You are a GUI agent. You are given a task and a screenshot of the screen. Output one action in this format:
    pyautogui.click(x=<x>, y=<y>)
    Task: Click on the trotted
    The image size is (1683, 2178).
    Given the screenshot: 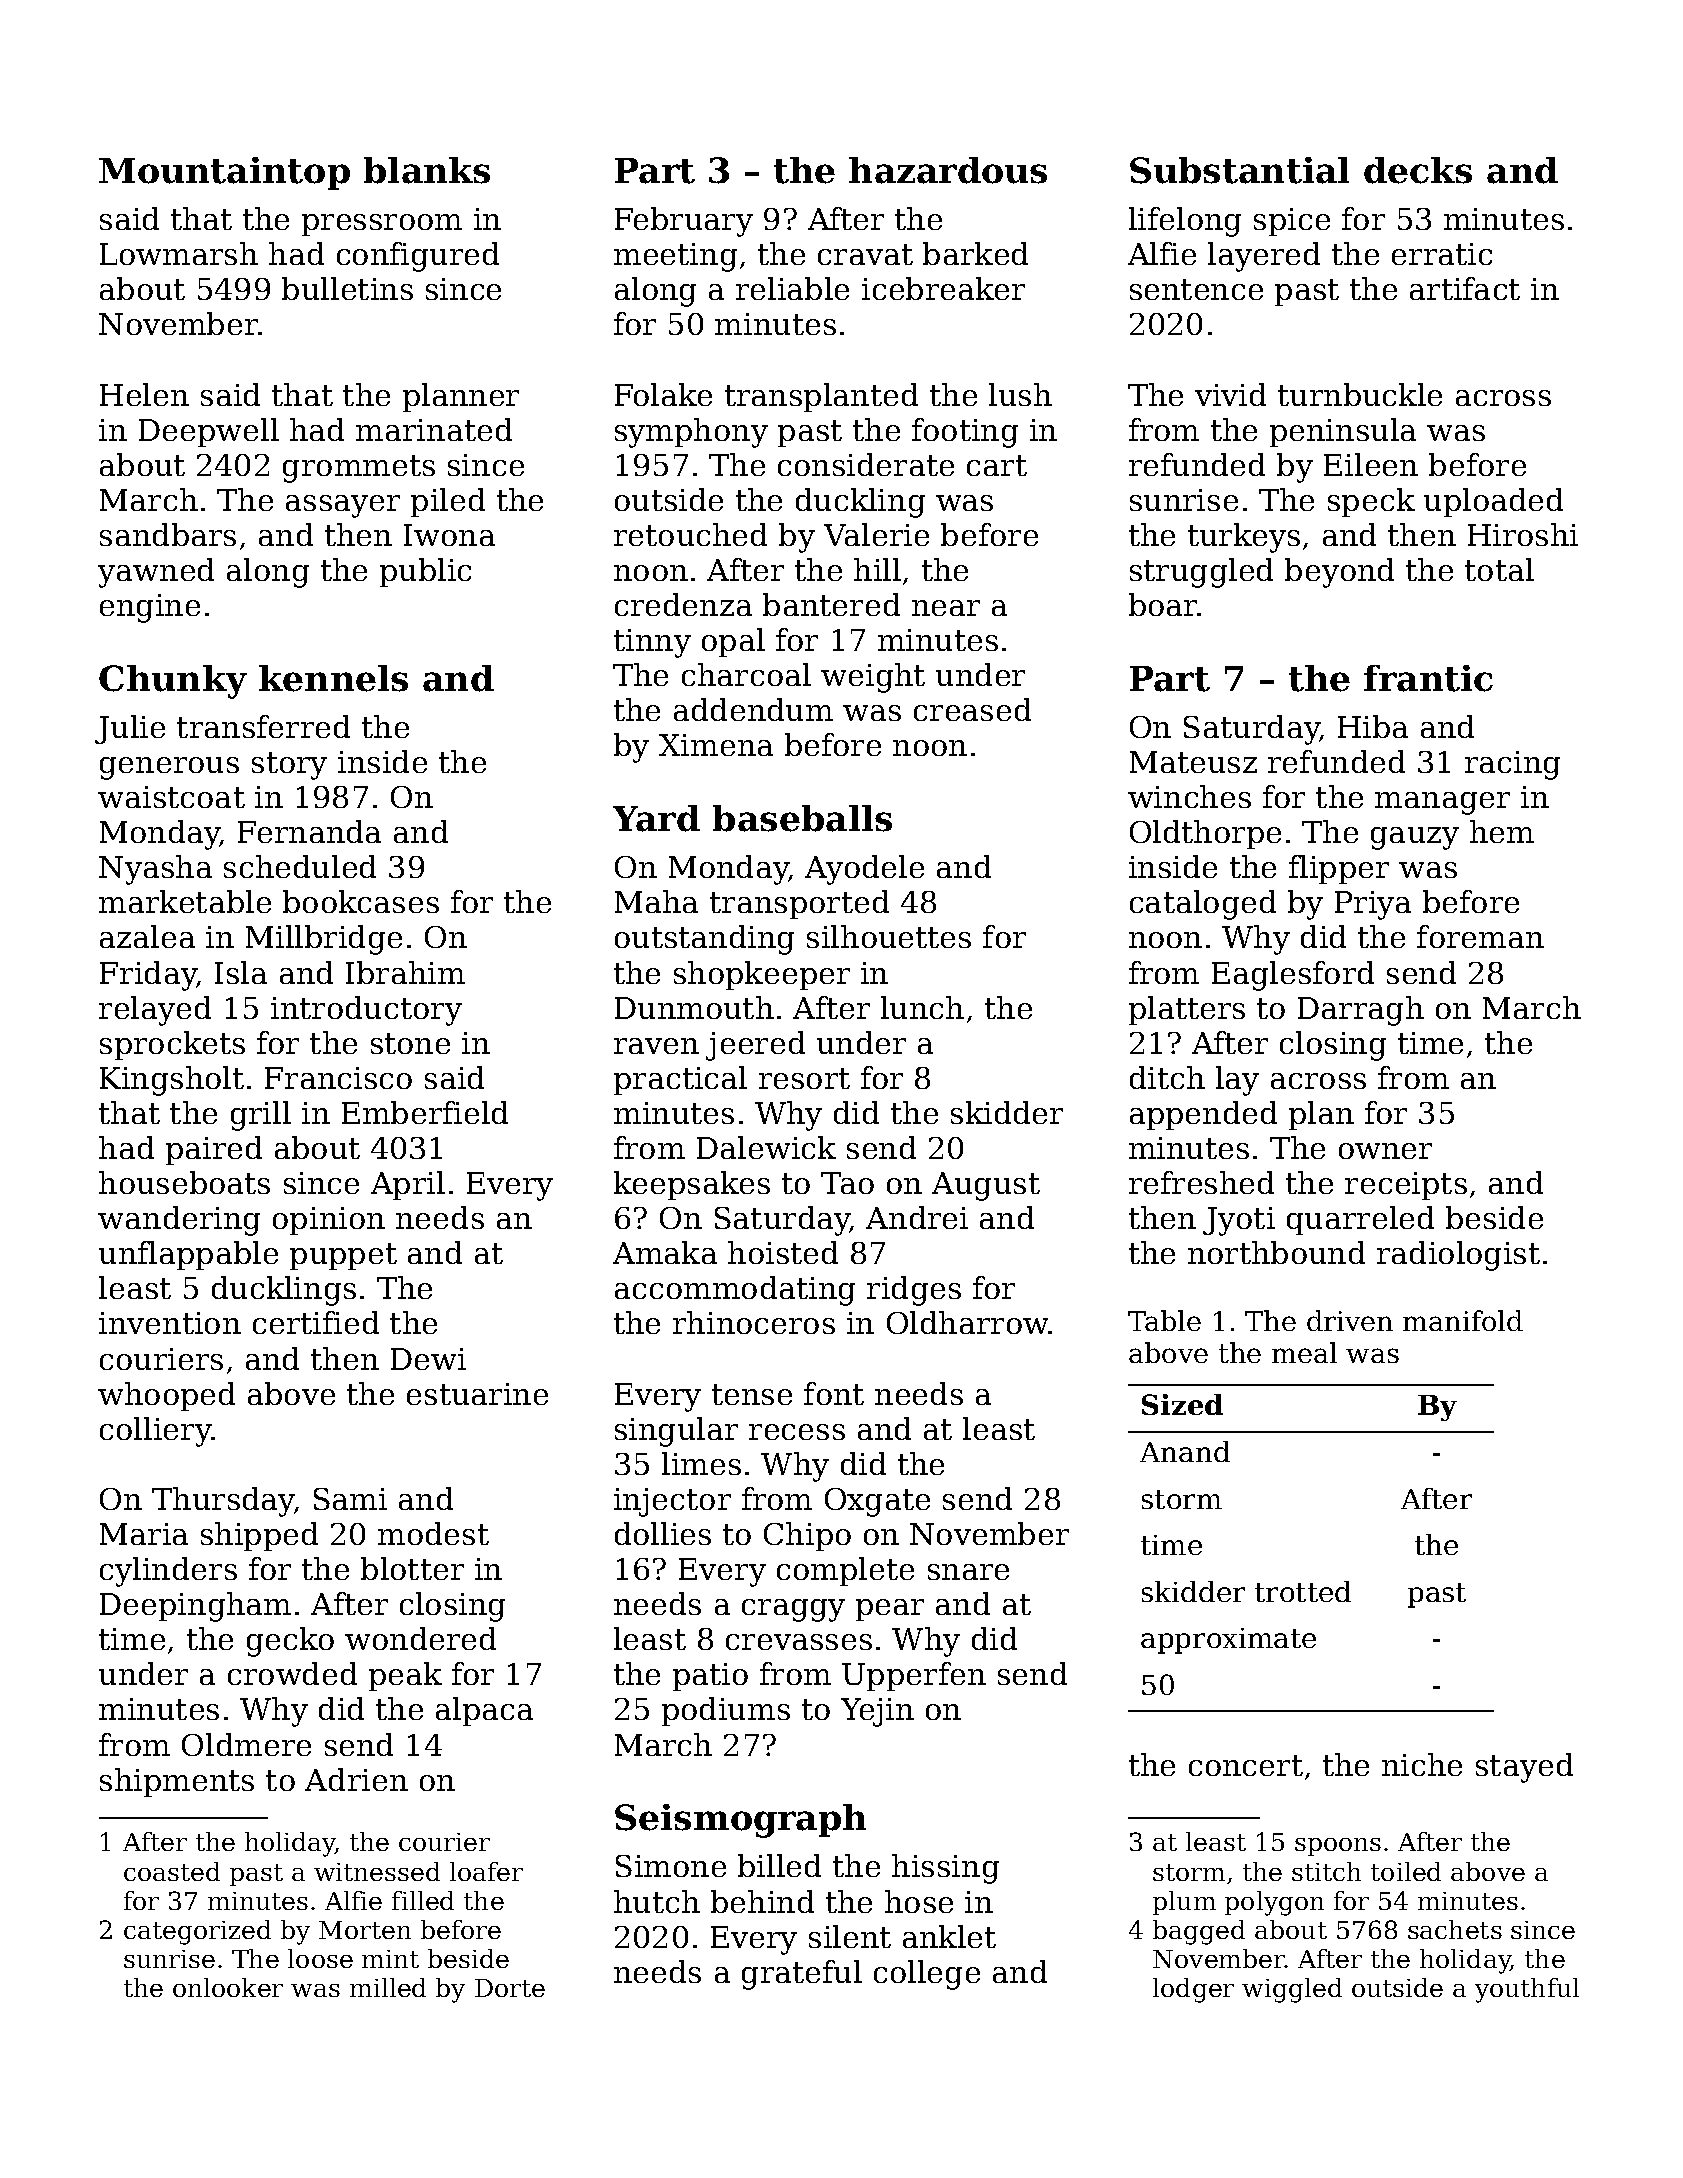 What is the action you would take?
    pyautogui.click(x=1303, y=1591)
